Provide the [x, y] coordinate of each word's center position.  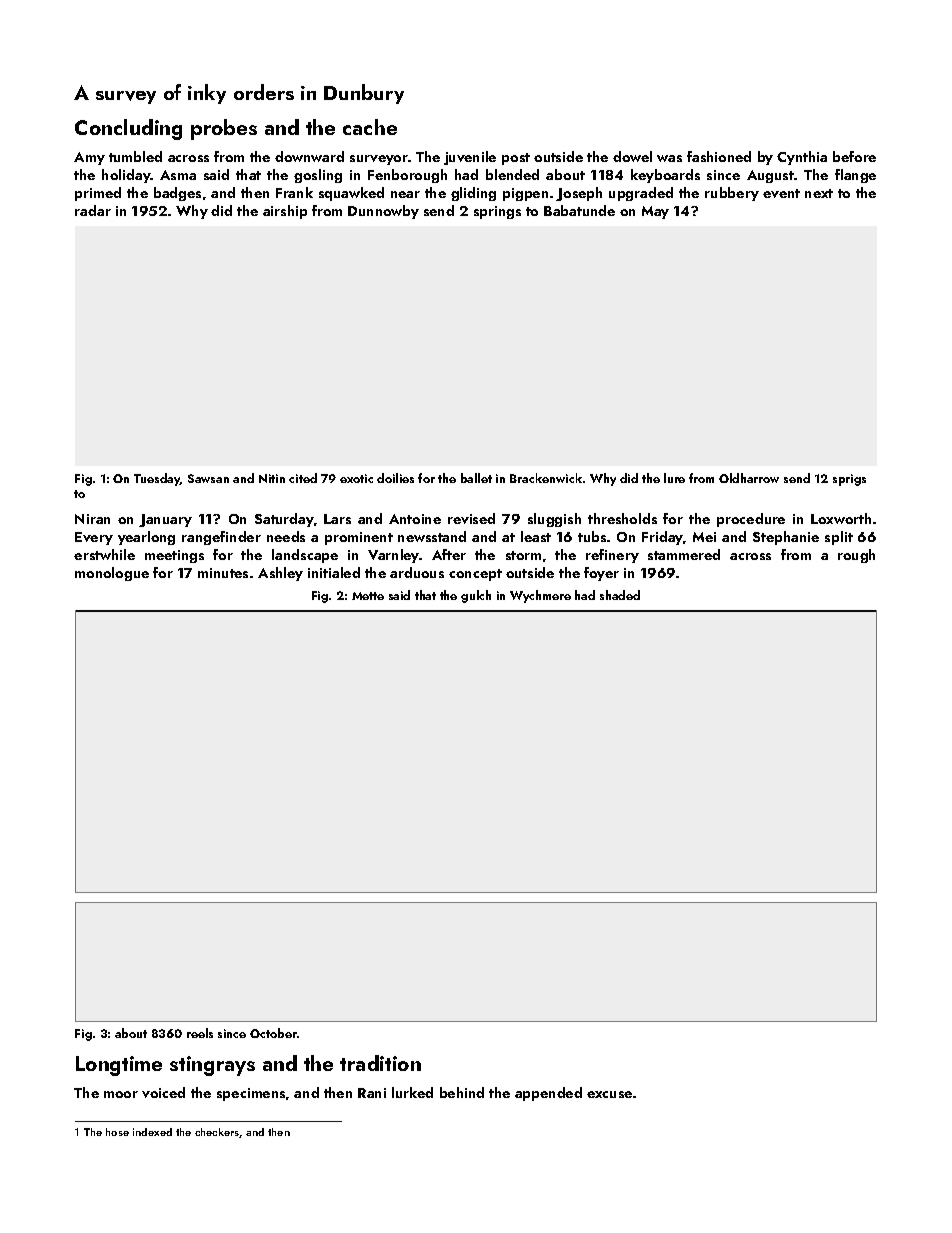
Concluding [128, 129]
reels [200, 1033]
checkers [217, 1133]
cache [370, 127]
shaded [620, 595]
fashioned [719, 156]
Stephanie [786, 538]
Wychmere [540, 596]
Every [94, 538]
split [839, 538]
